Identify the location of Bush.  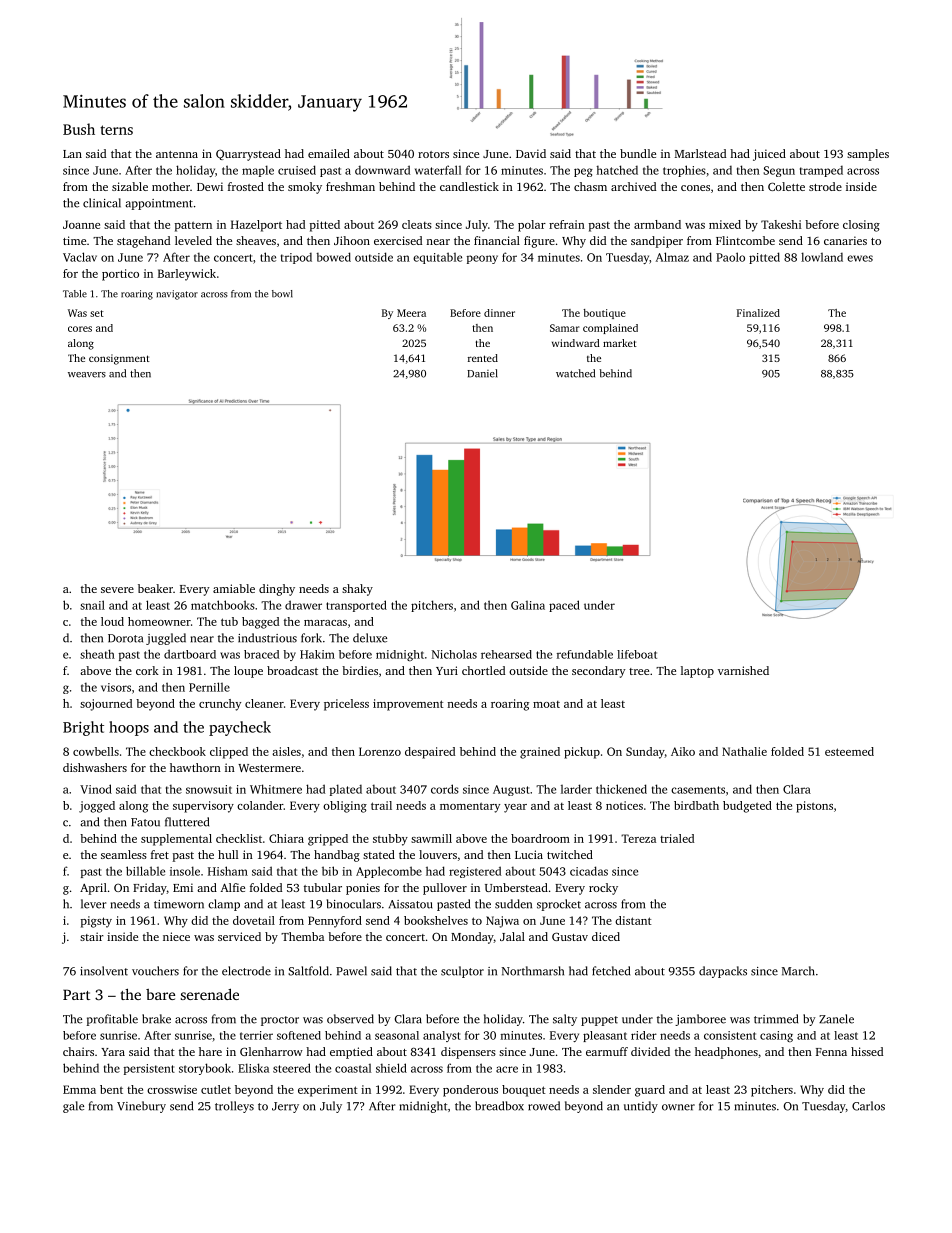
(79, 129).
